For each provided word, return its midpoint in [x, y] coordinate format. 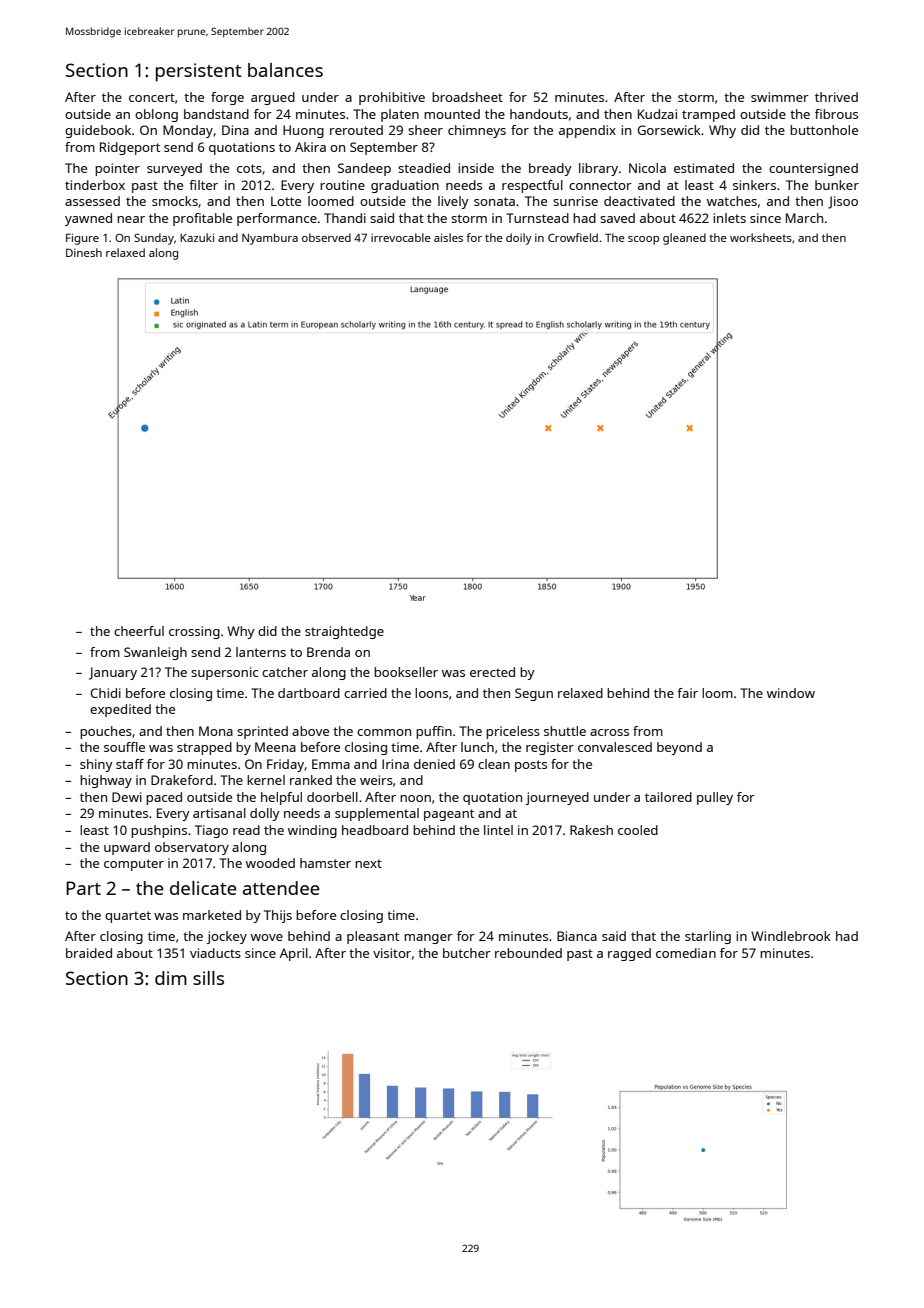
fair [687, 693]
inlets [729, 218]
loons [431, 693]
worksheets [761, 237]
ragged [629, 954]
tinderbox [95, 185]
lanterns [261, 652]
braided [89, 953]
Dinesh [84, 252]
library [598, 169]
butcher [467, 953]
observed [326, 237]
